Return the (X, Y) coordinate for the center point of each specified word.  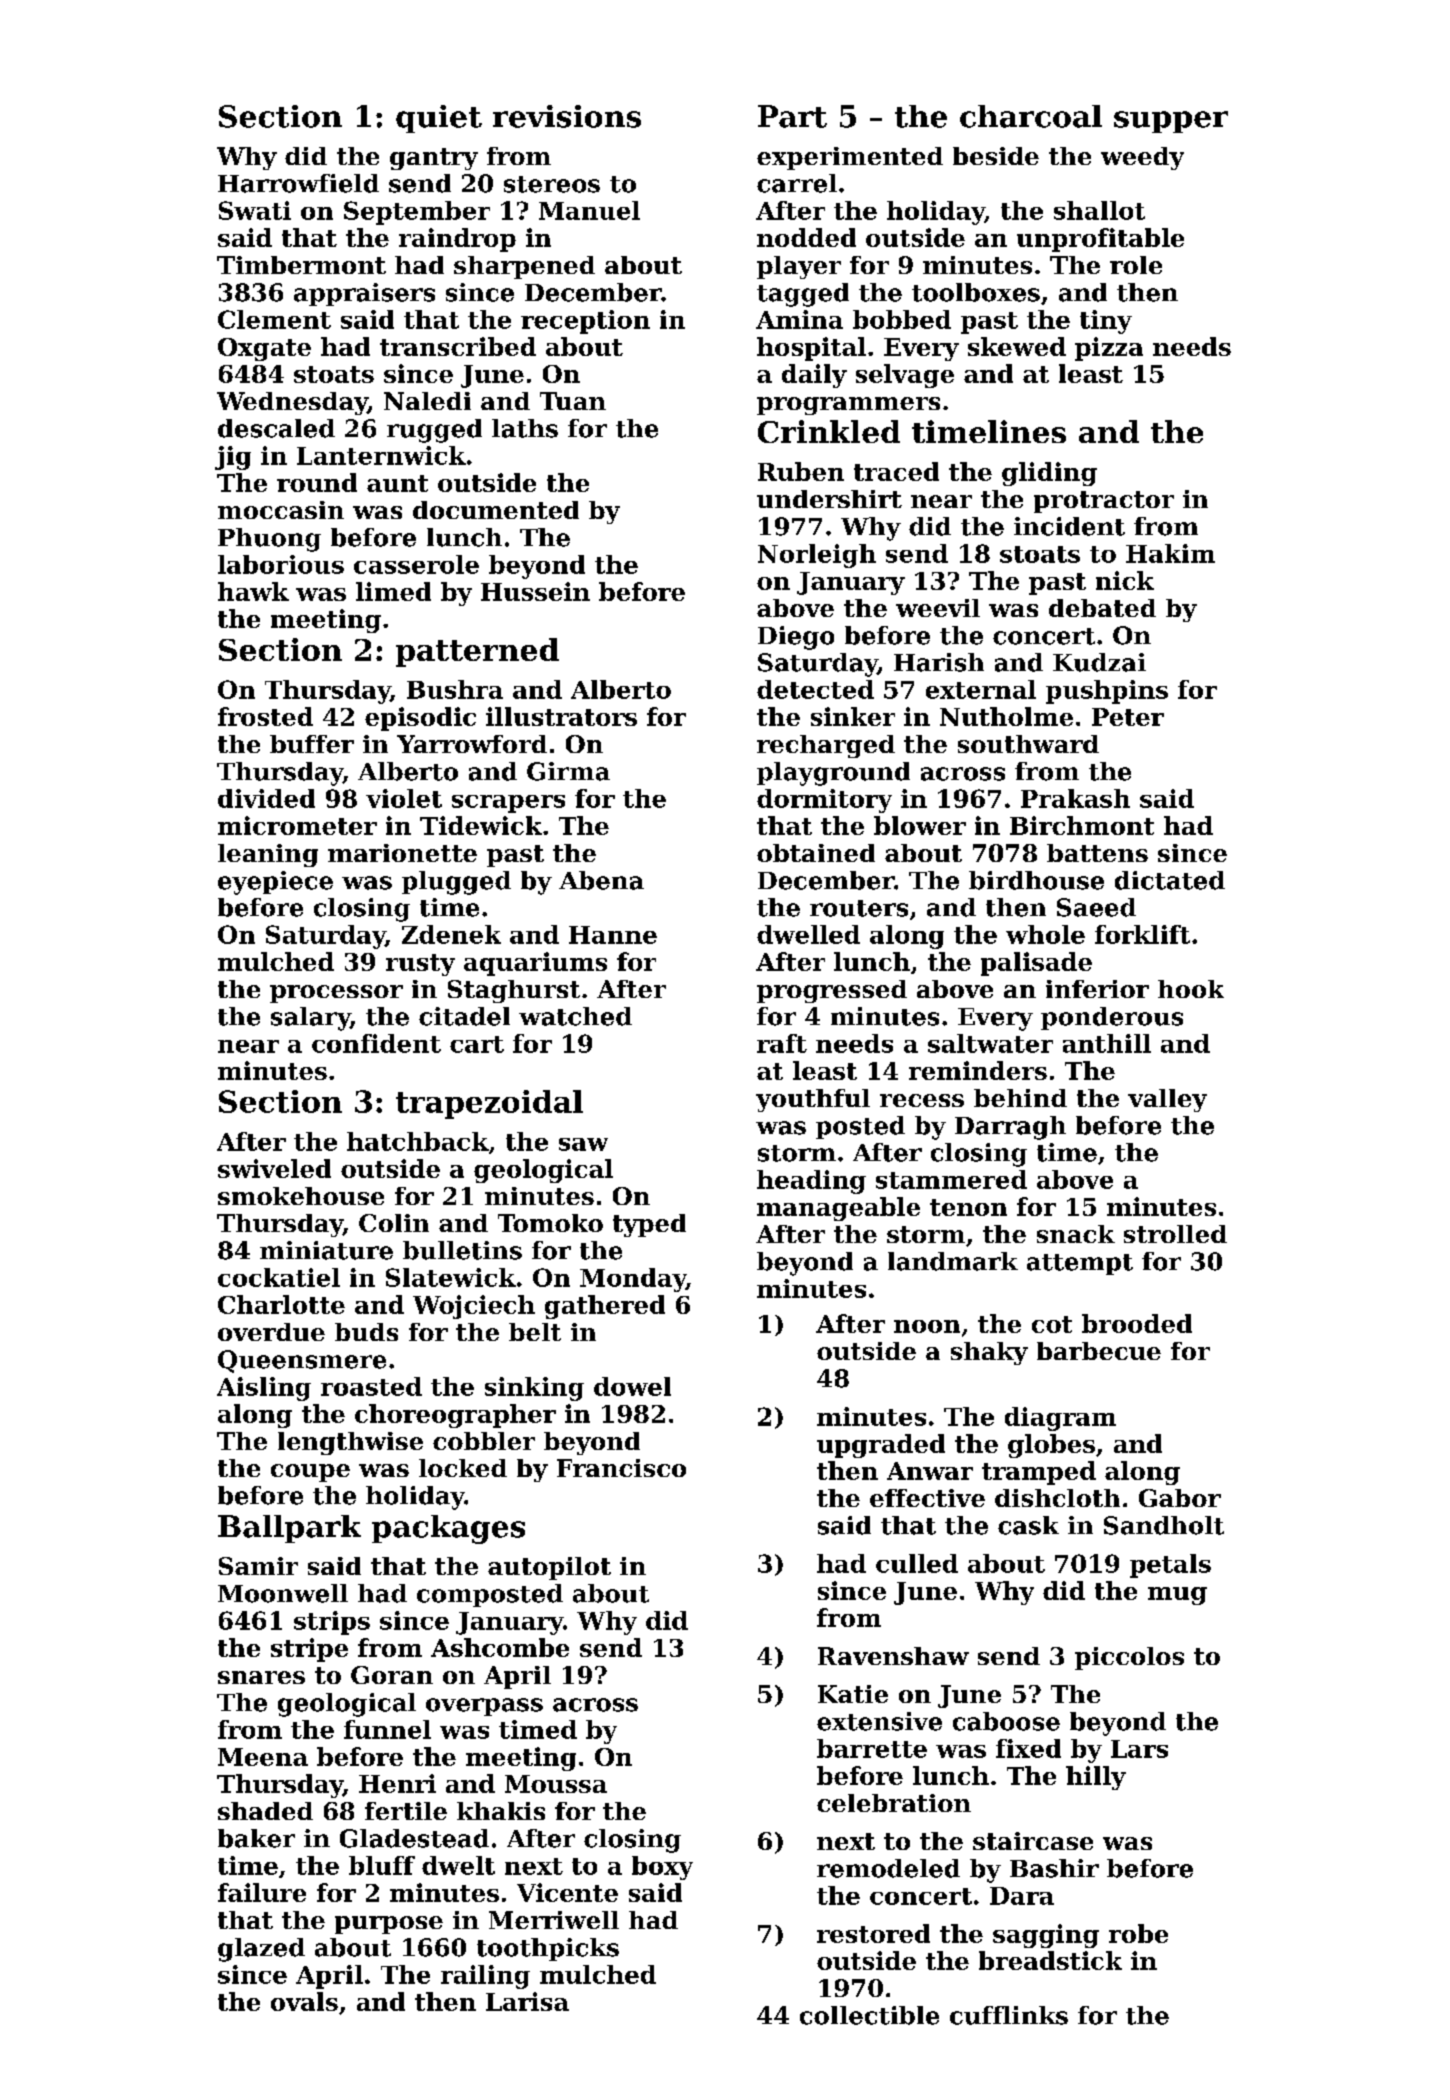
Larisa (527, 2001)
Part (792, 116)
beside (996, 156)
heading (811, 1182)
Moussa (556, 1784)
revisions (567, 116)
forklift (1142, 934)
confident (376, 1043)
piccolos (1129, 1658)
